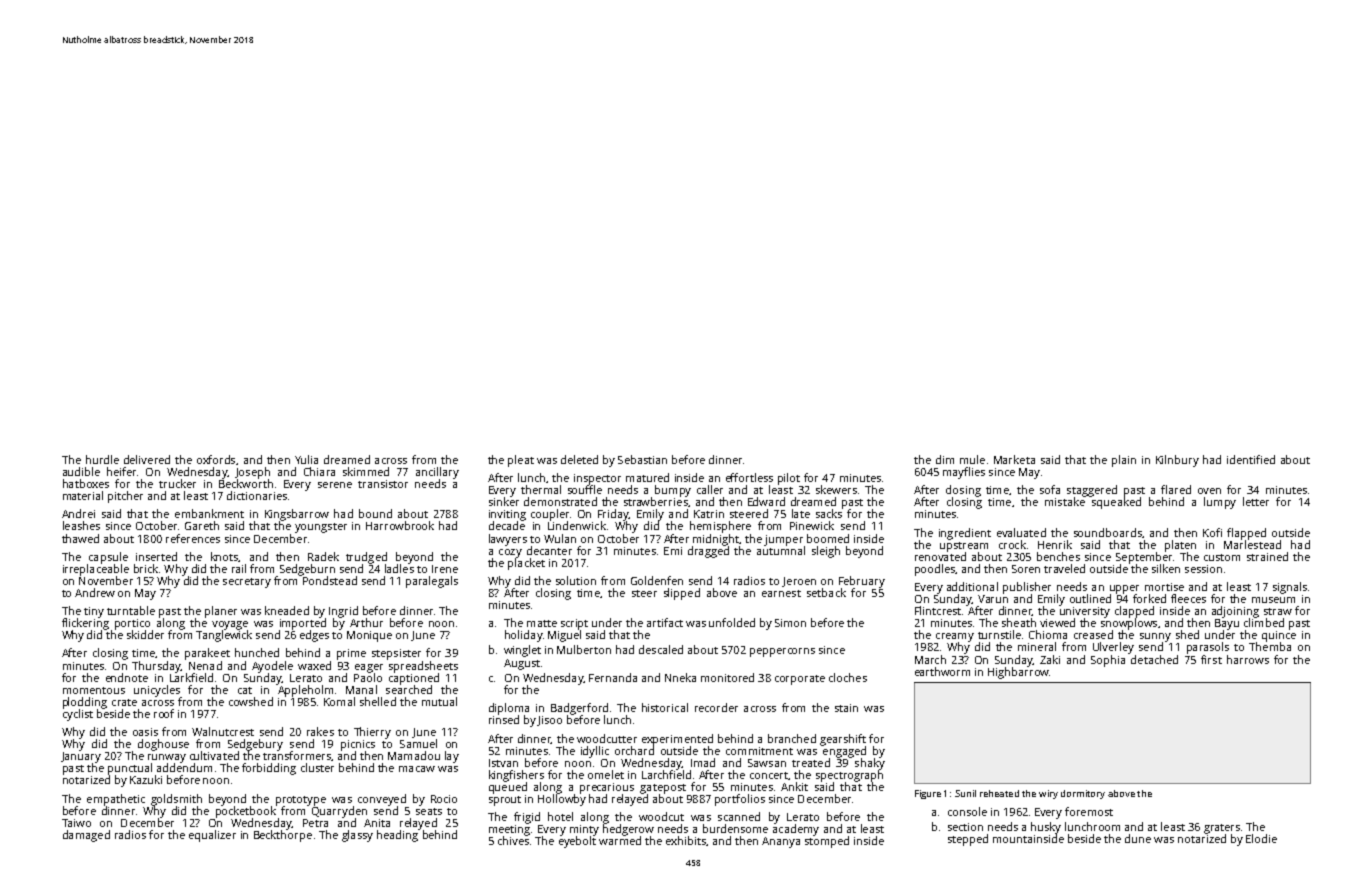 The height and width of the screenshot is (887, 1372). I want to click on Goldenfen, so click(657, 580).
